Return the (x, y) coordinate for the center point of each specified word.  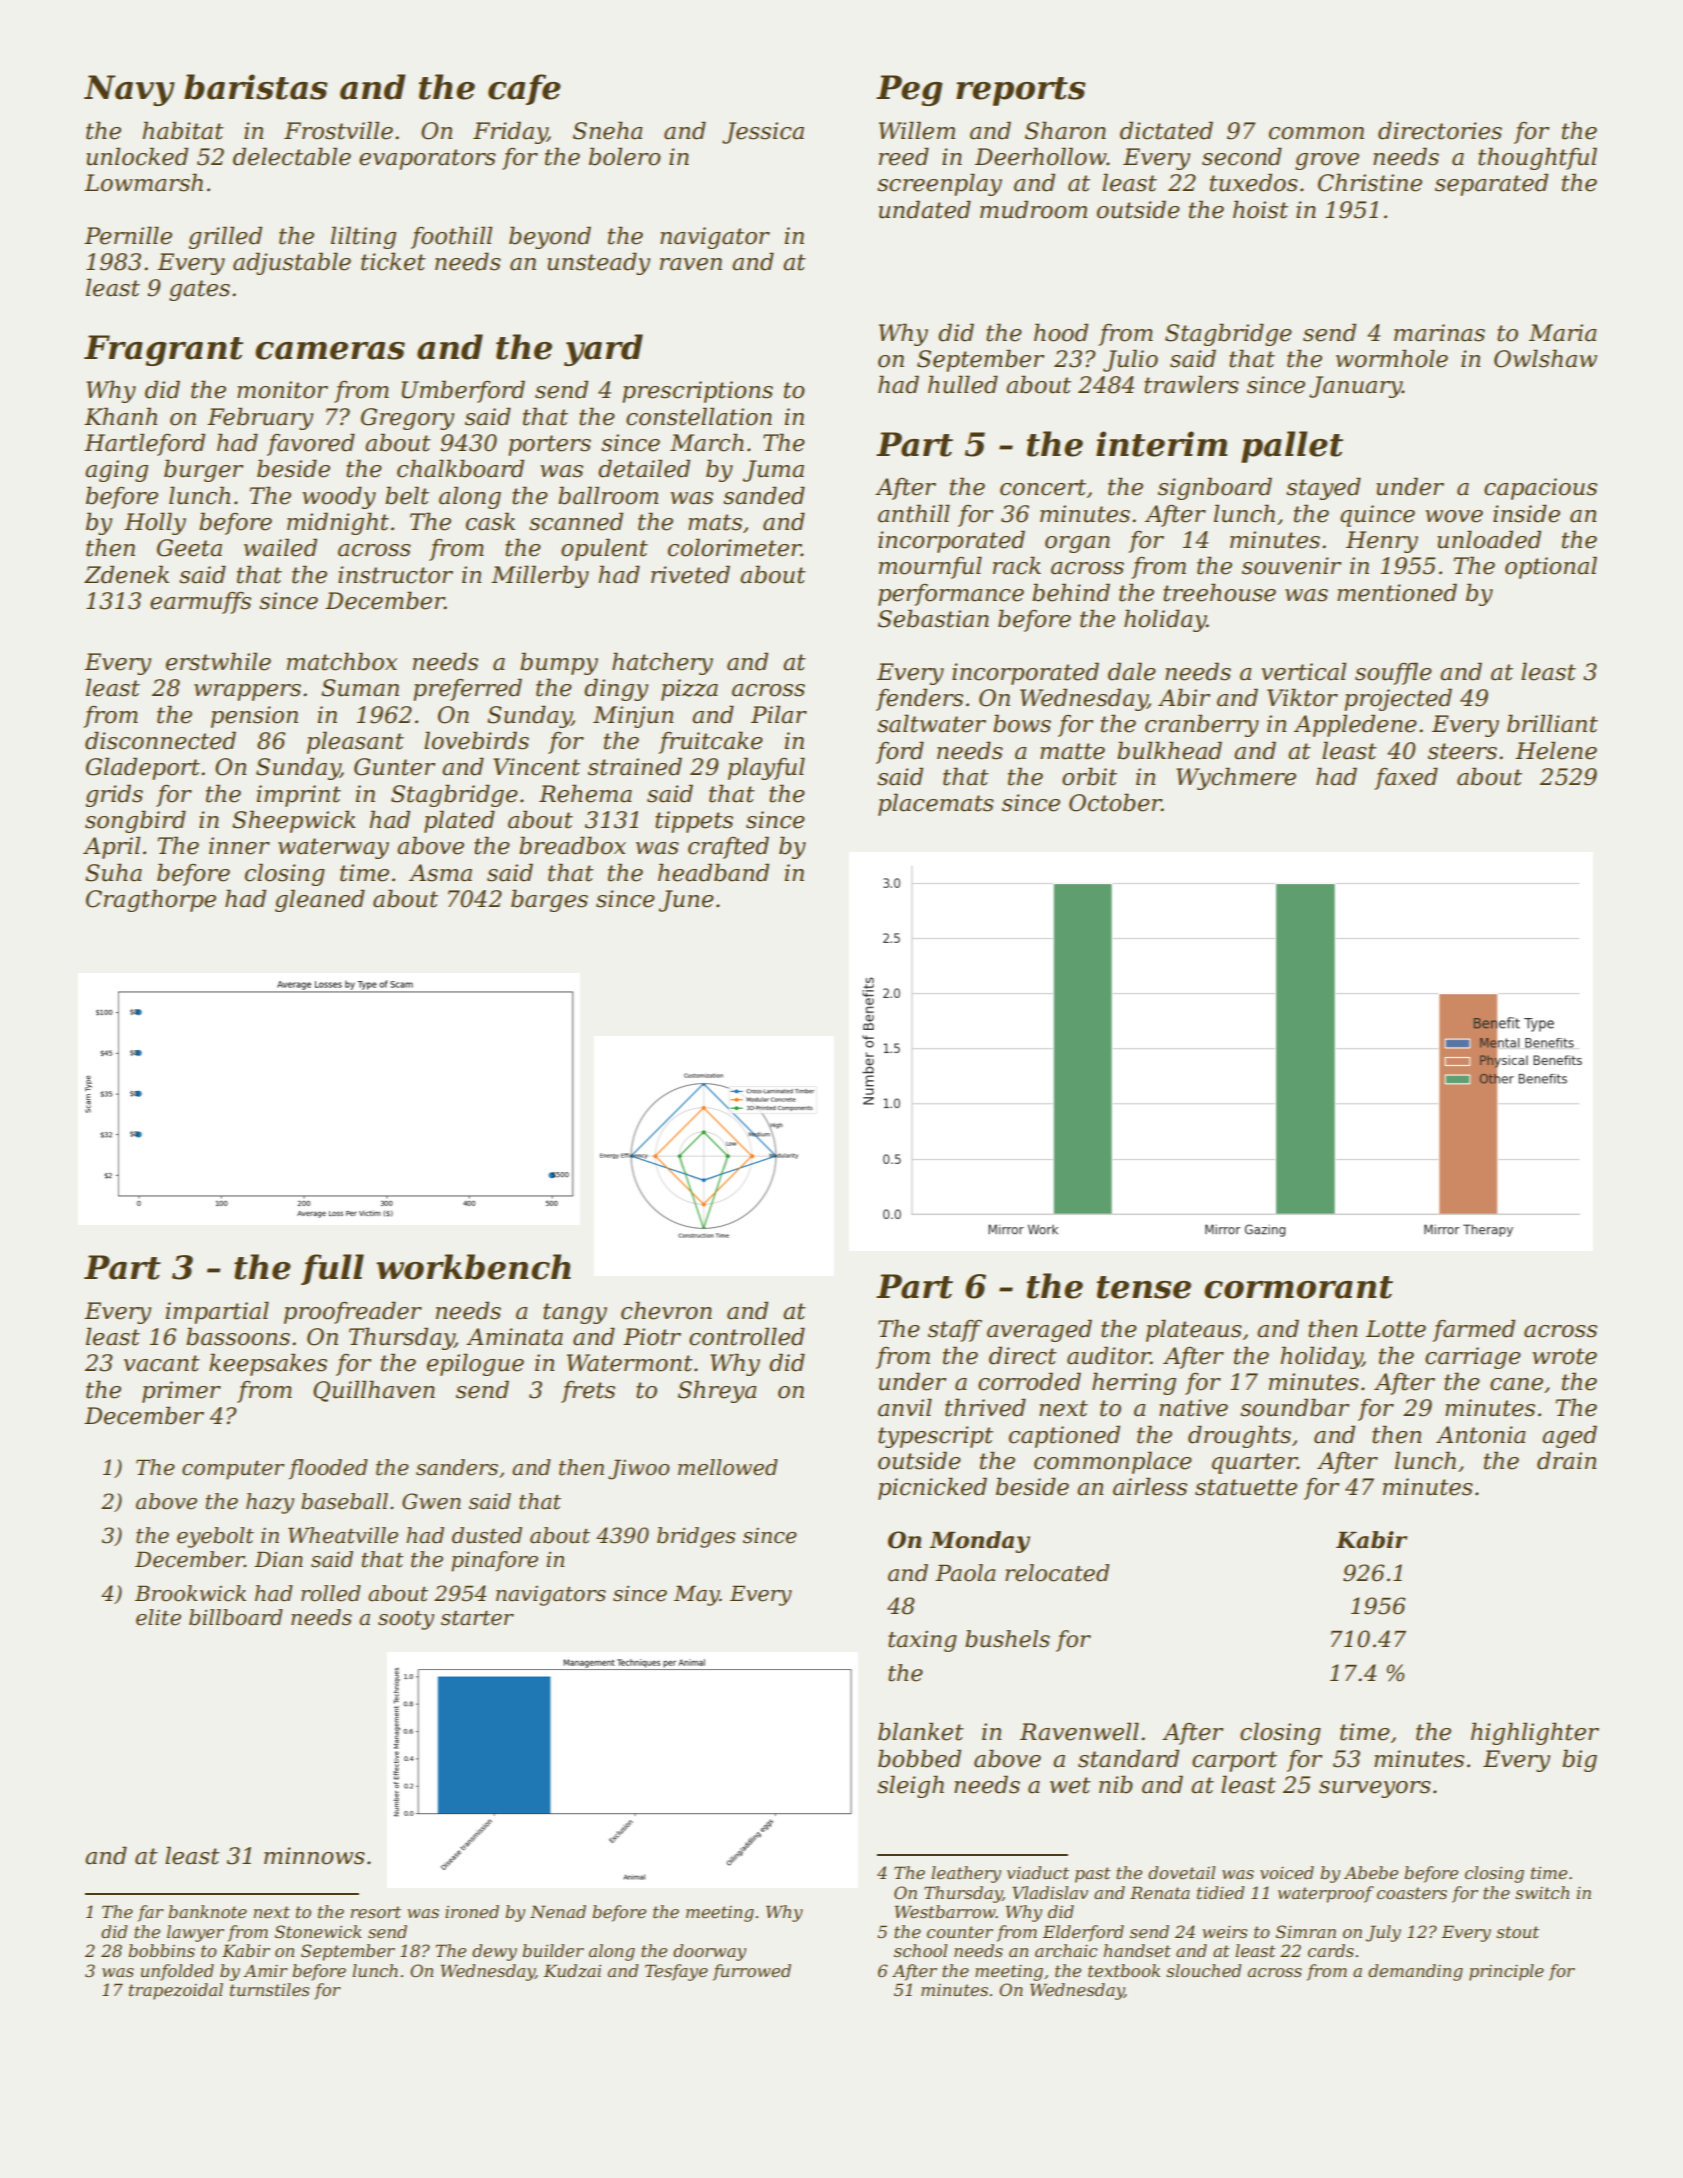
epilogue (475, 1364)
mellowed (728, 1467)
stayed (1323, 488)
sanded (764, 495)
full (332, 1269)
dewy (494, 1952)
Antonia (1480, 1435)
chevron (666, 1310)
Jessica (763, 133)
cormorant (1298, 1287)
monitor (282, 390)
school (920, 1950)
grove (1327, 161)
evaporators (427, 159)
